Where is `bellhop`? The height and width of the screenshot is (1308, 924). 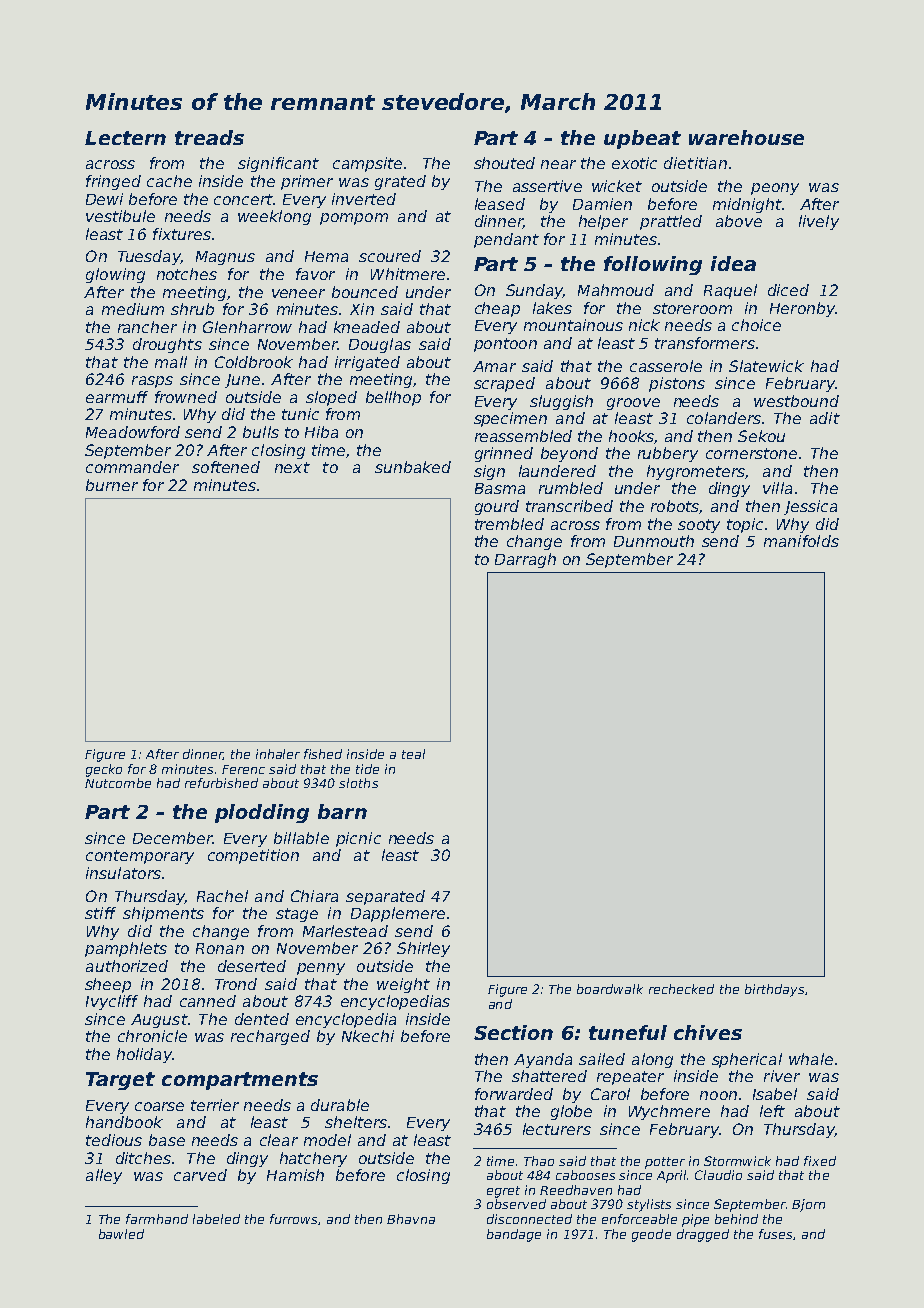 bellhop is located at coordinates (393, 398).
